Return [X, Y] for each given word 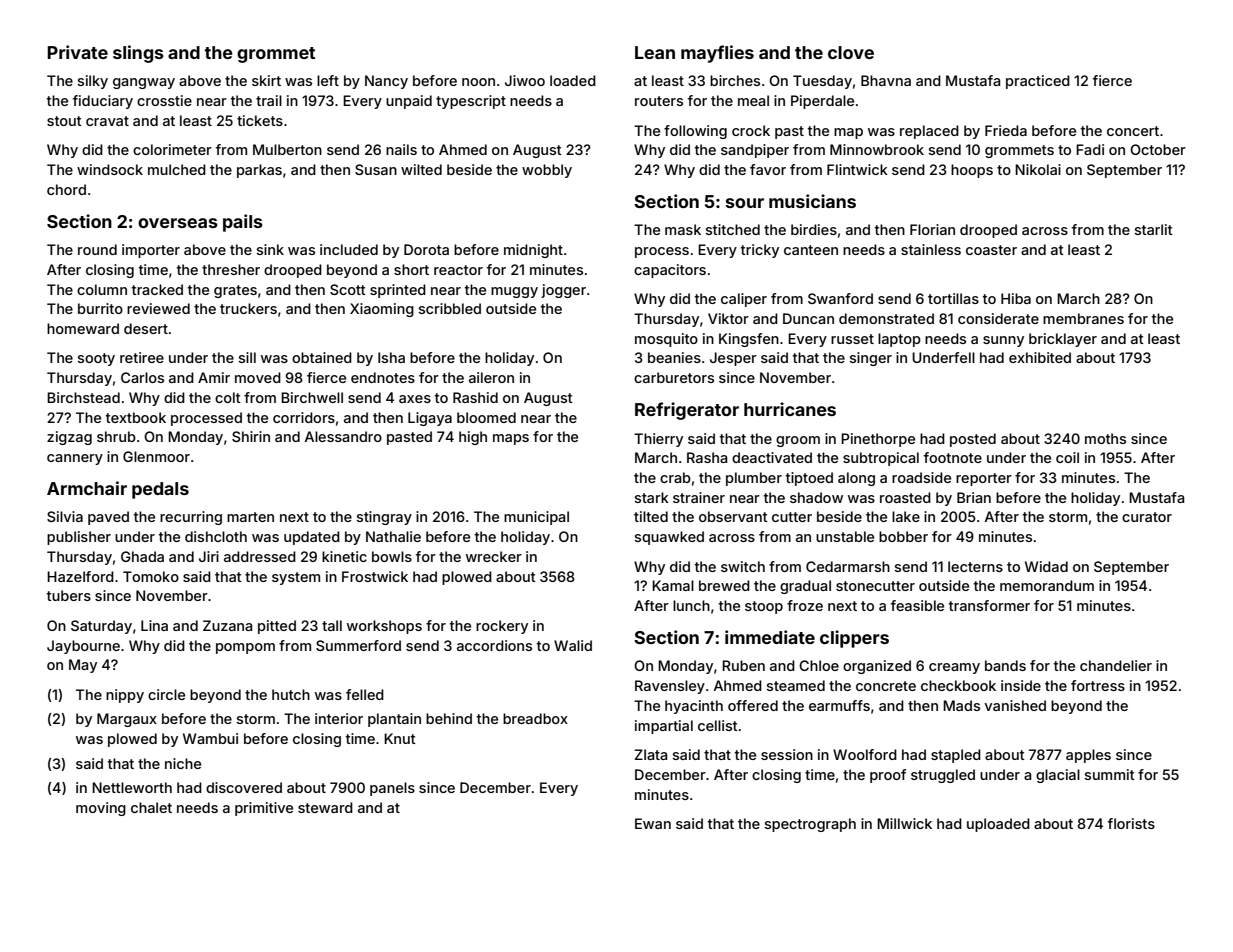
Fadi [1090, 149]
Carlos [142, 377]
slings [138, 54]
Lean [655, 52]
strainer [699, 497]
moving [101, 809]
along [856, 479]
